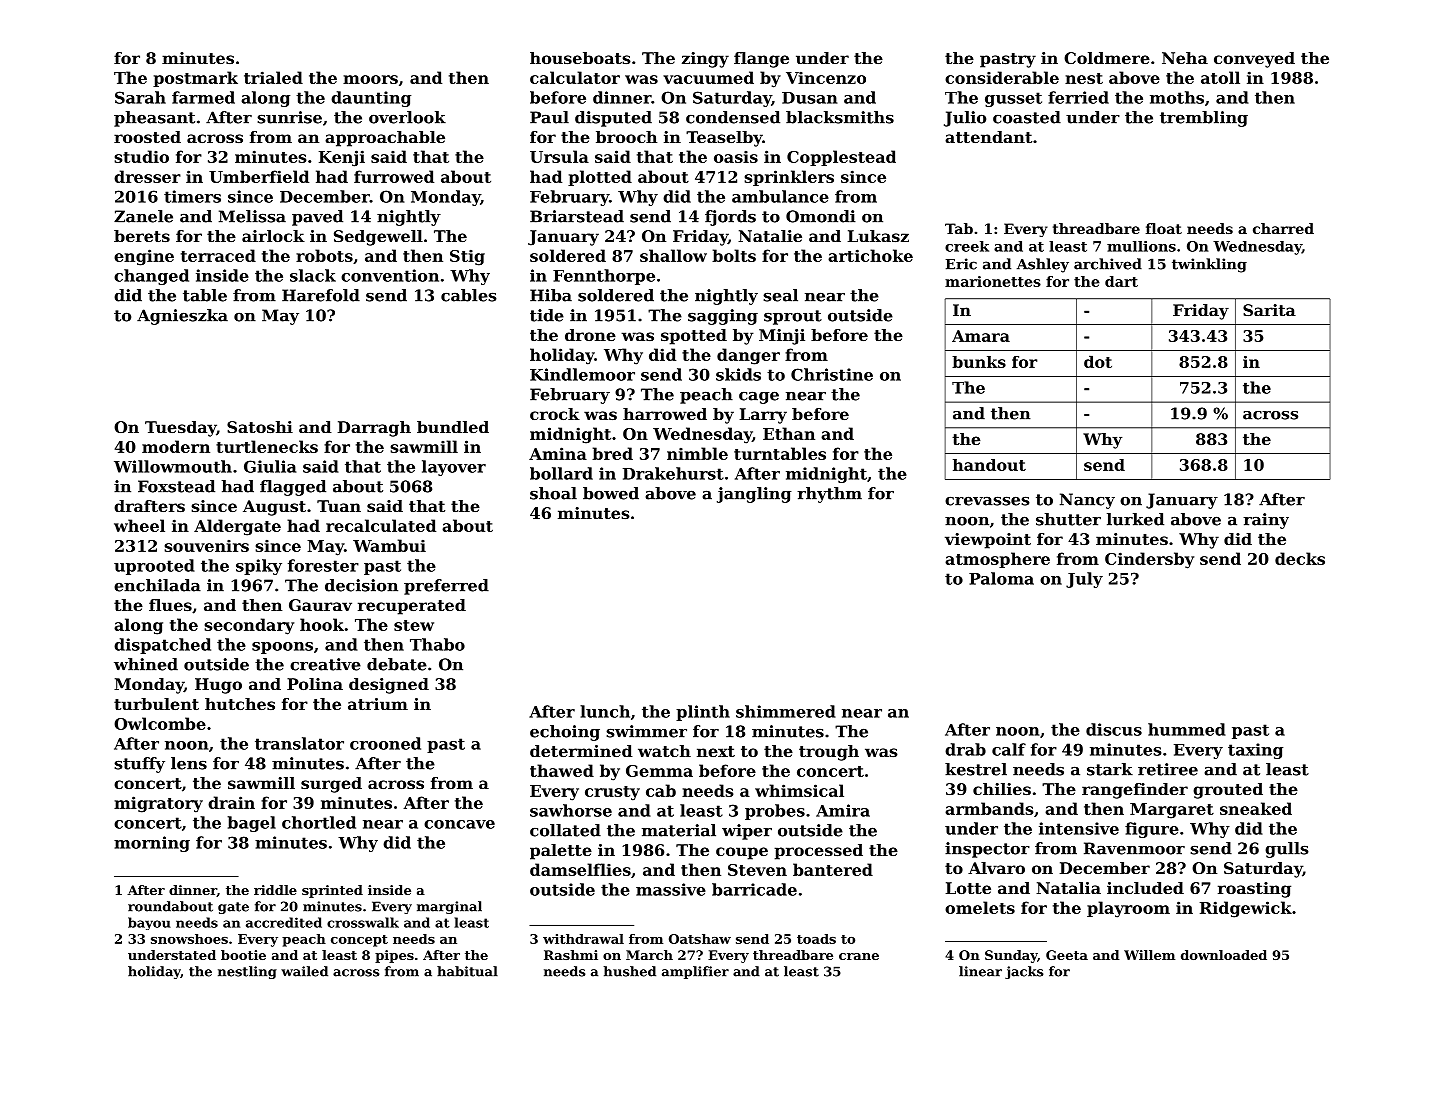 The height and width of the screenshot is (1116, 1444). What do you see at coordinates (1001, 578) in the screenshot?
I see `Paloma` at bounding box center [1001, 578].
